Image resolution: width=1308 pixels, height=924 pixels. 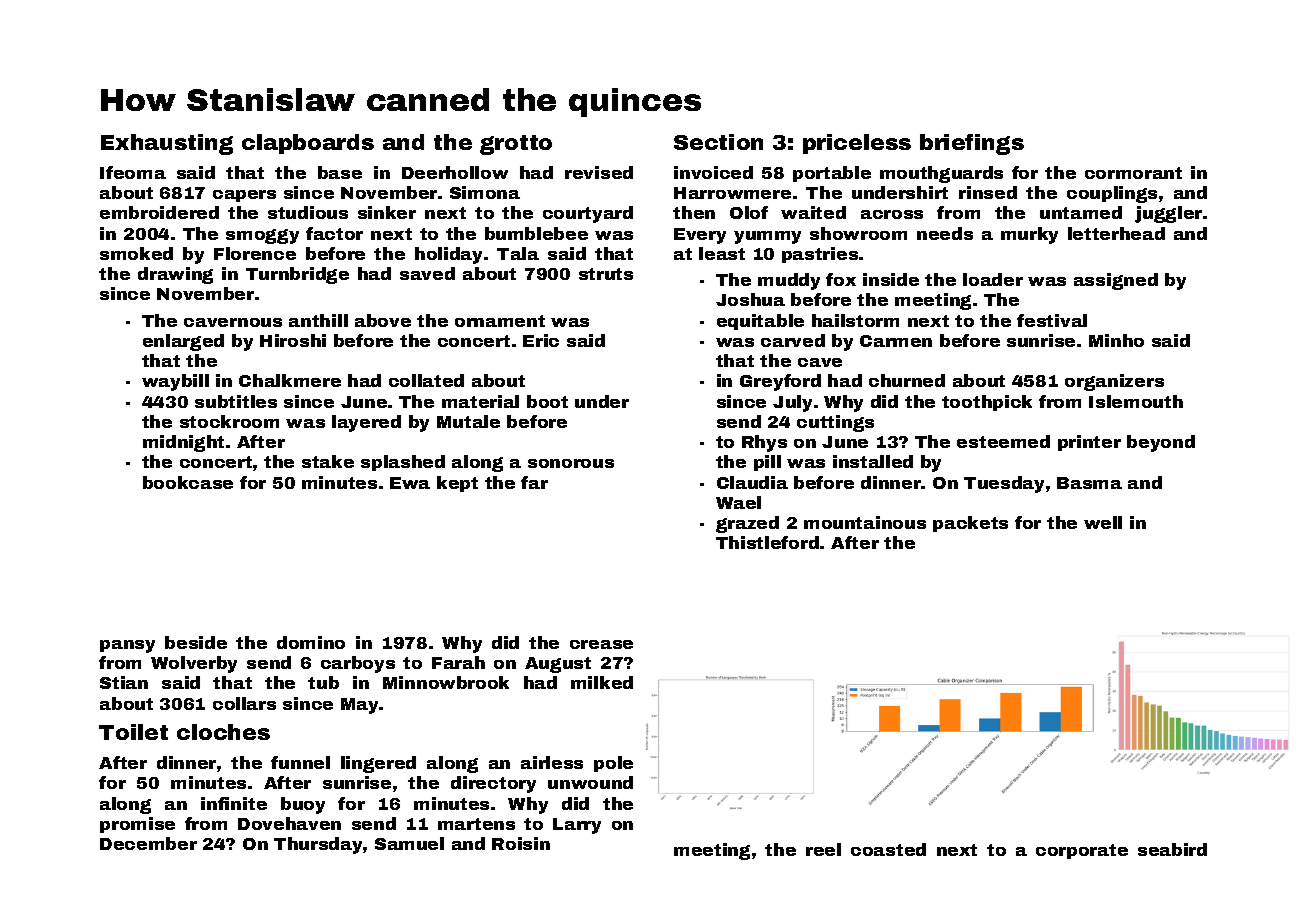 What do you see at coordinates (1082, 851) in the page?
I see `corporate` at bounding box center [1082, 851].
